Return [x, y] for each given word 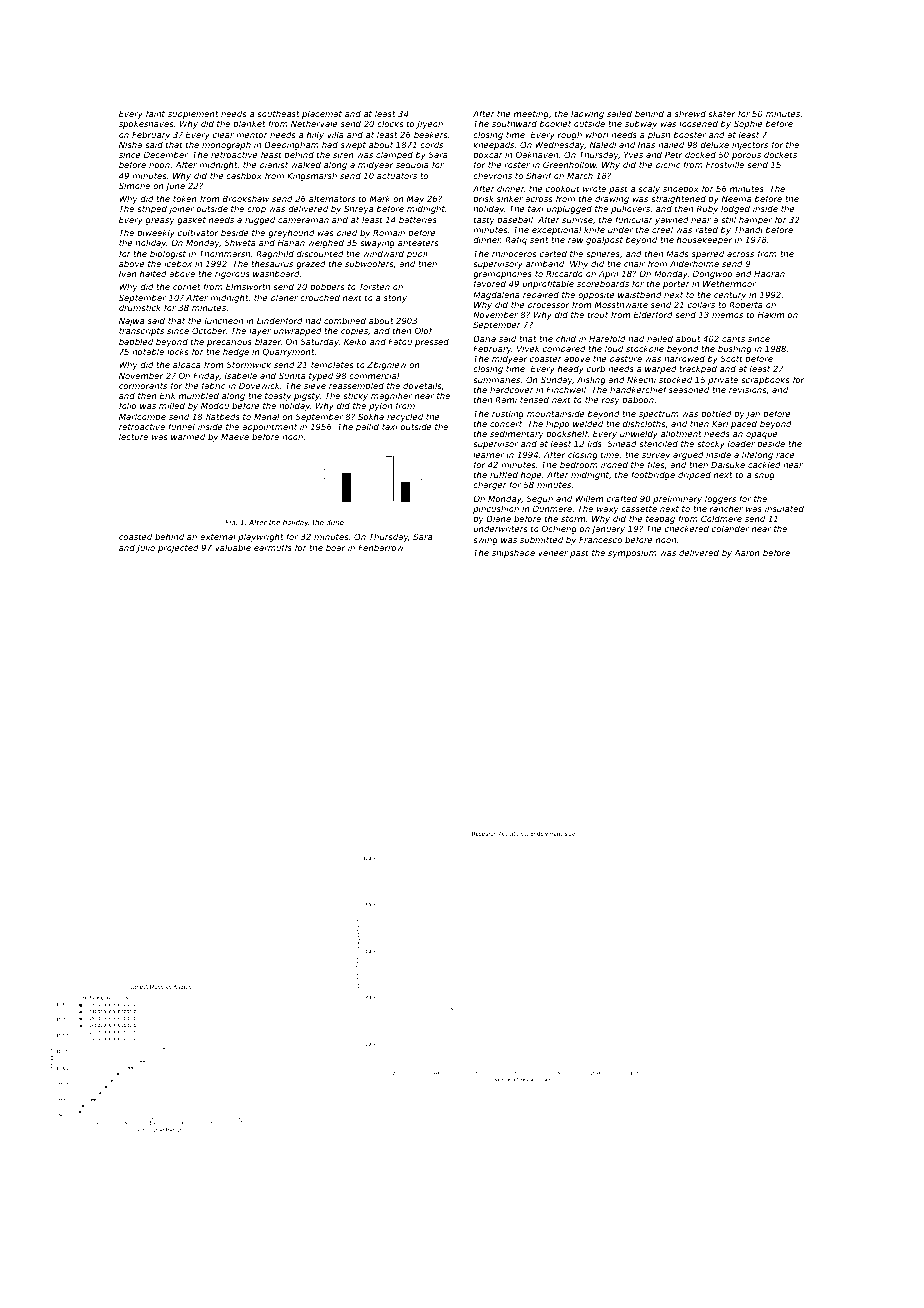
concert [506, 424]
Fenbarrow [381, 547]
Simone [134, 185]
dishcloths [644, 423]
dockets [780, 154]
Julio [145, 548]
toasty [278, 397]
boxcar [488, 154]
